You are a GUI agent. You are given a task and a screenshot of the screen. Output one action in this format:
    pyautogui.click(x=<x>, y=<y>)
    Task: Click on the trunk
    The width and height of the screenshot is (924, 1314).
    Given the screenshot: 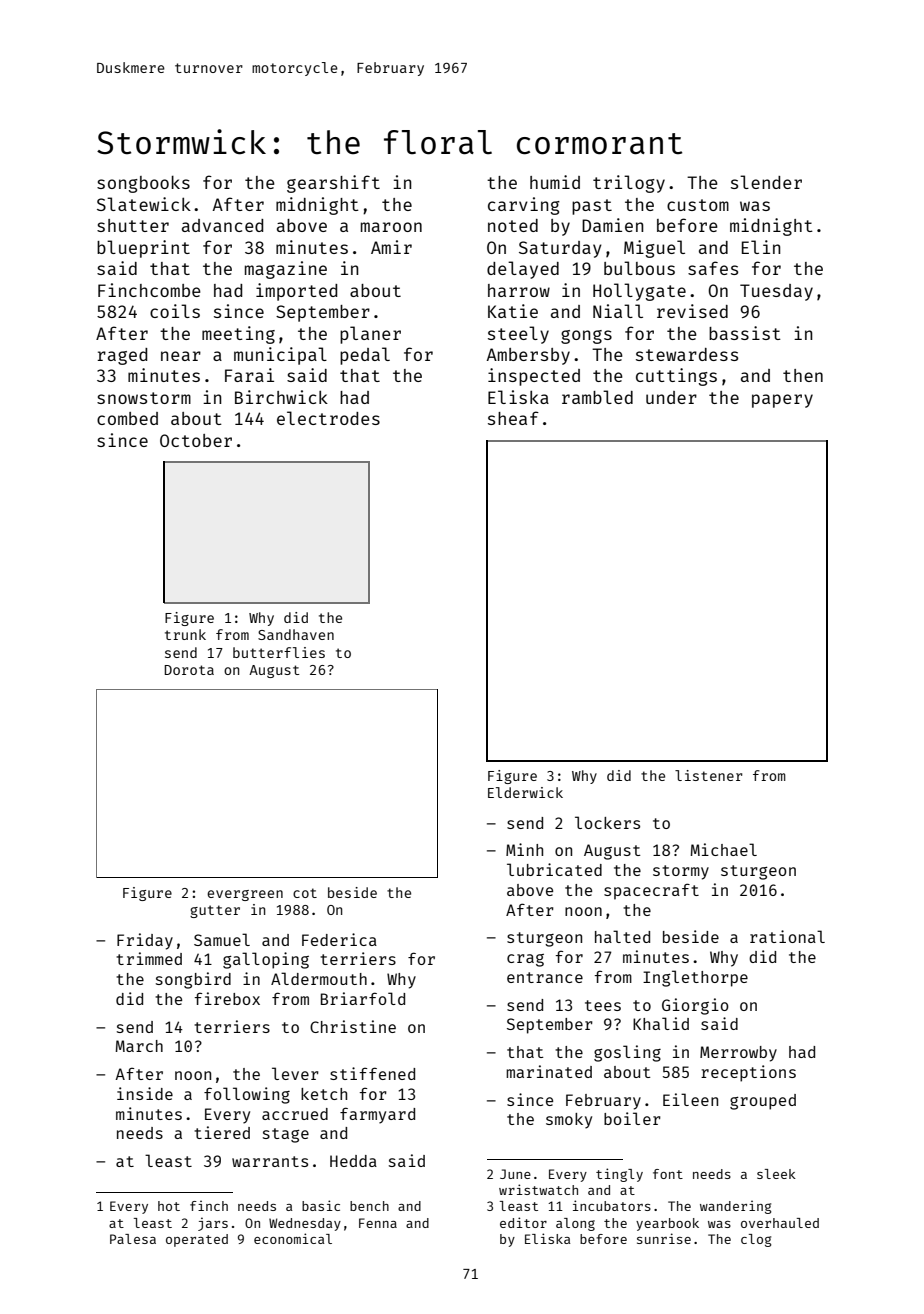 What is the action you would take?
    pyautogui.click(x=185, y=634)
